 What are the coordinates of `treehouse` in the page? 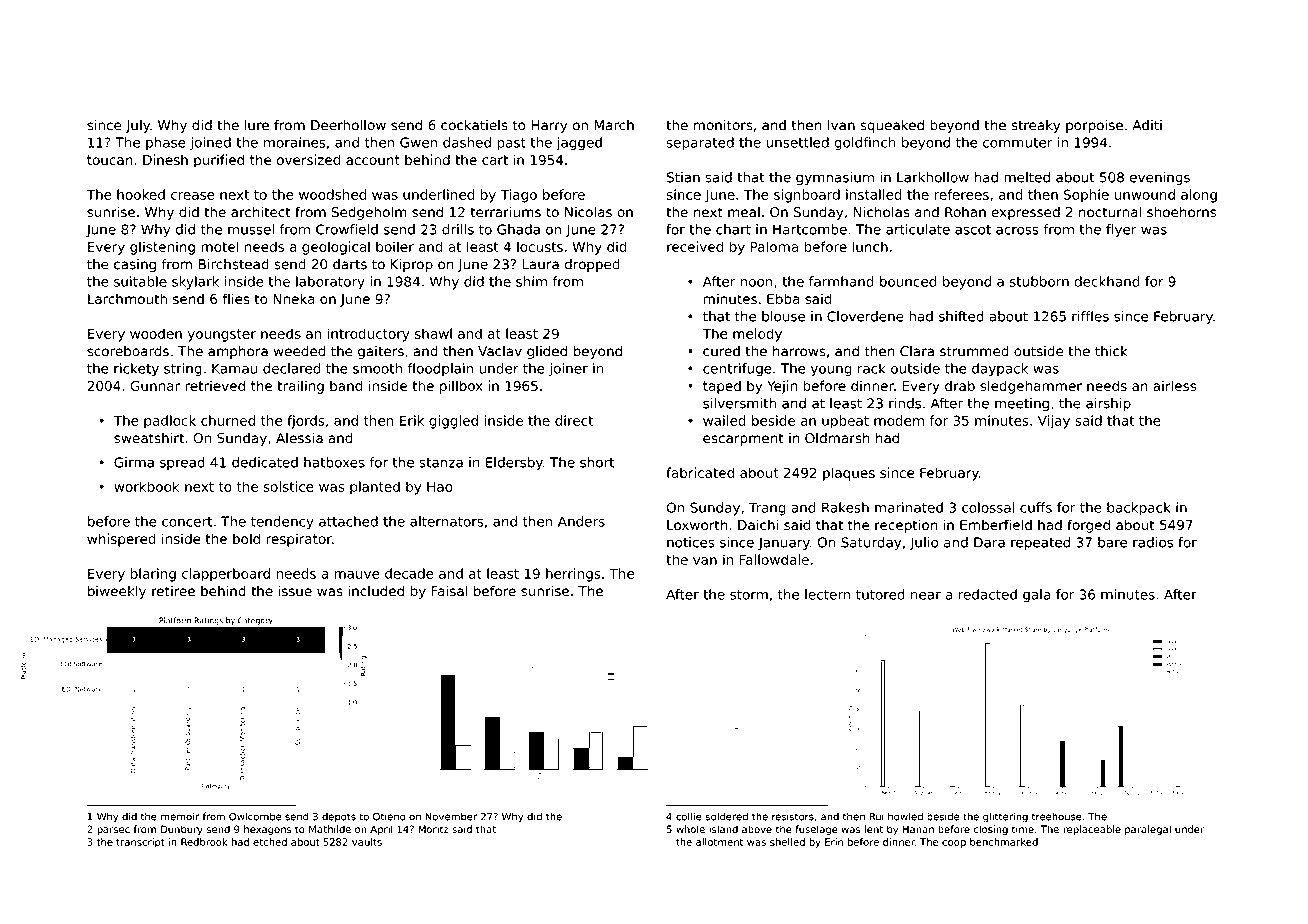 It's located at (1057, 816).
